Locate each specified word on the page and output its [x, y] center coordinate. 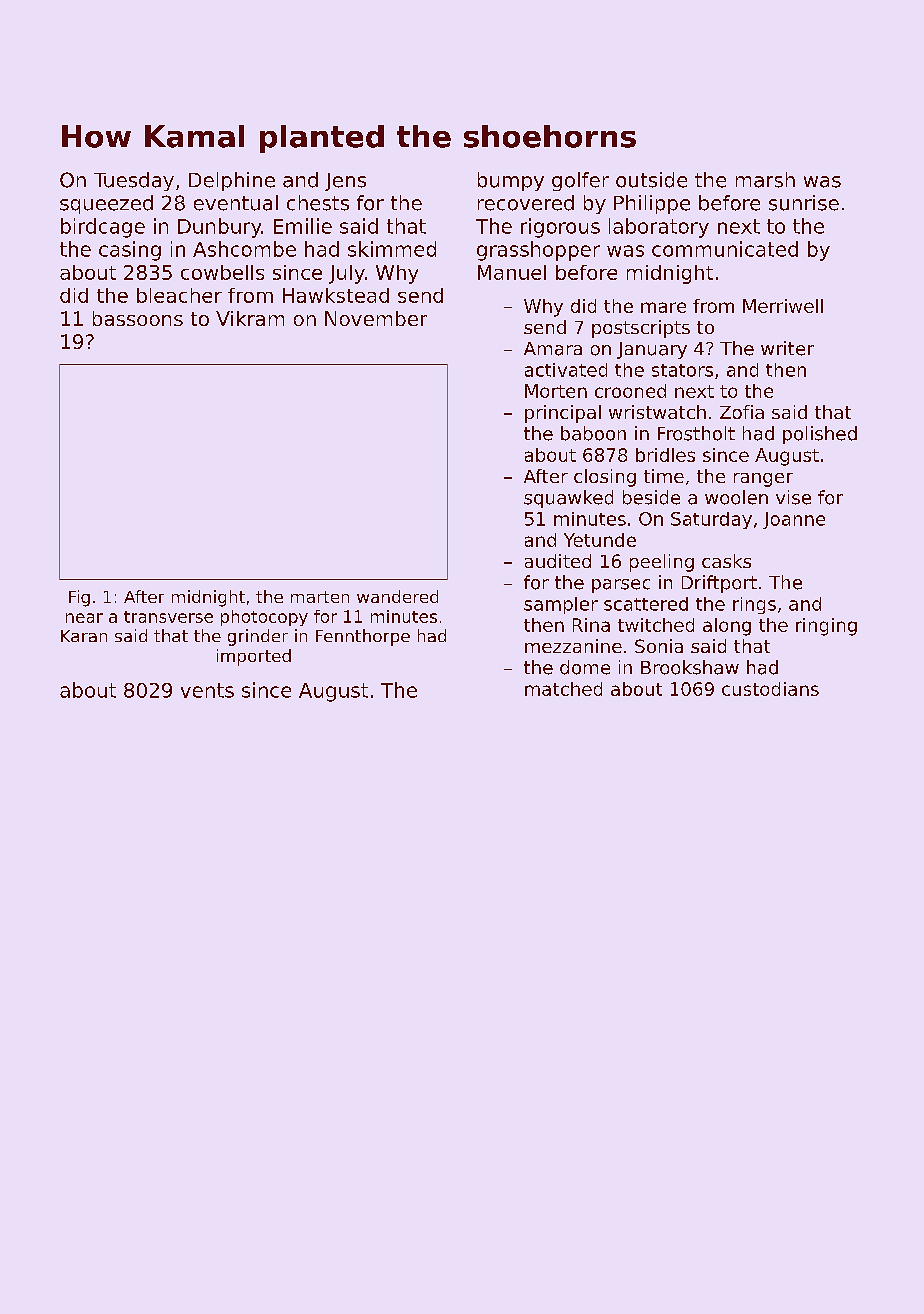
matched [563, 689]
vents [207, 690]
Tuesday [134, 181]
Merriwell [783, 306]
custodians [770, 689]
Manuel [512, 272]
